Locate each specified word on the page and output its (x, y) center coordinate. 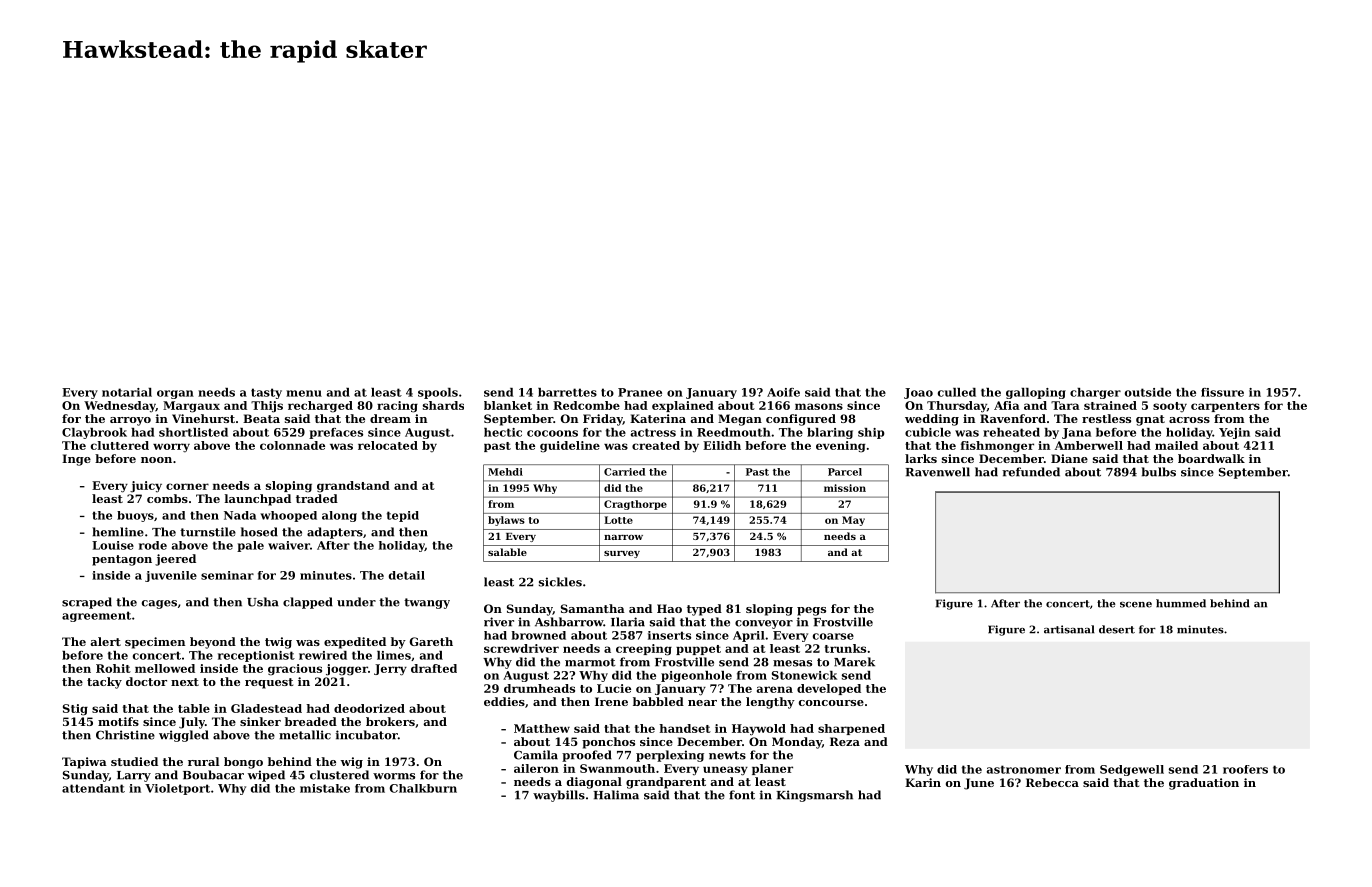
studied (134, 761)
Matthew (542, 728)
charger (1095, 393)
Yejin (1234, 433)
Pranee (640, 392)
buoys (135, 516)
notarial (127, 392)
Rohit (113, 668)
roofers (1245, 769)
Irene (611, 701)
